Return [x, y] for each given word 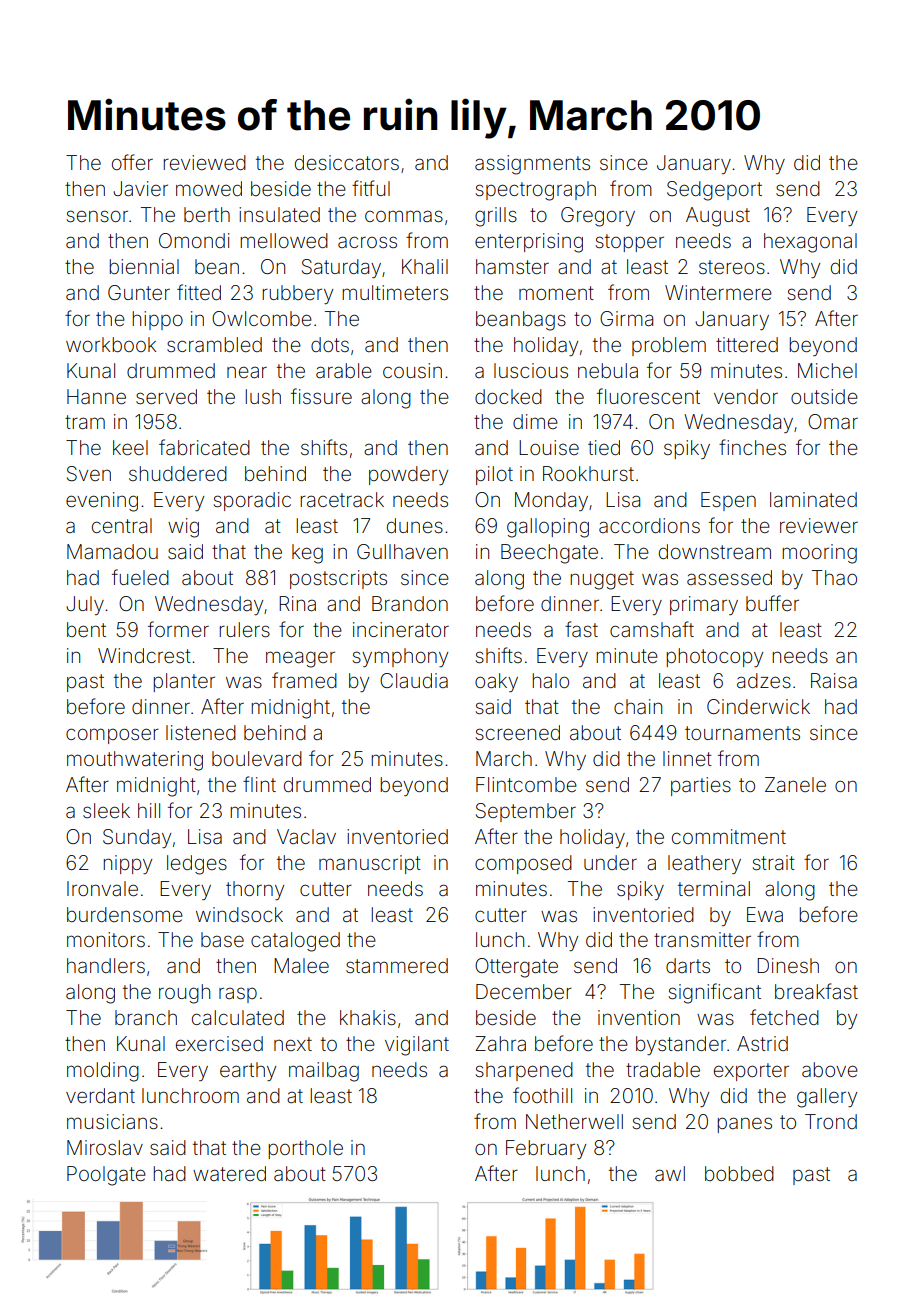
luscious [531, 370]
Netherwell [574, 1121]
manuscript [370, 864]
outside [824, 396]
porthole [306, 1149]
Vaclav [306, 836]
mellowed [284, 240]
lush [263, 396]
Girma [626, 318]
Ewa [765, 914]
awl [670, 1173]
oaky [496, 682]
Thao [834, 577]
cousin [412, 370]
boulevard [257, 758]
